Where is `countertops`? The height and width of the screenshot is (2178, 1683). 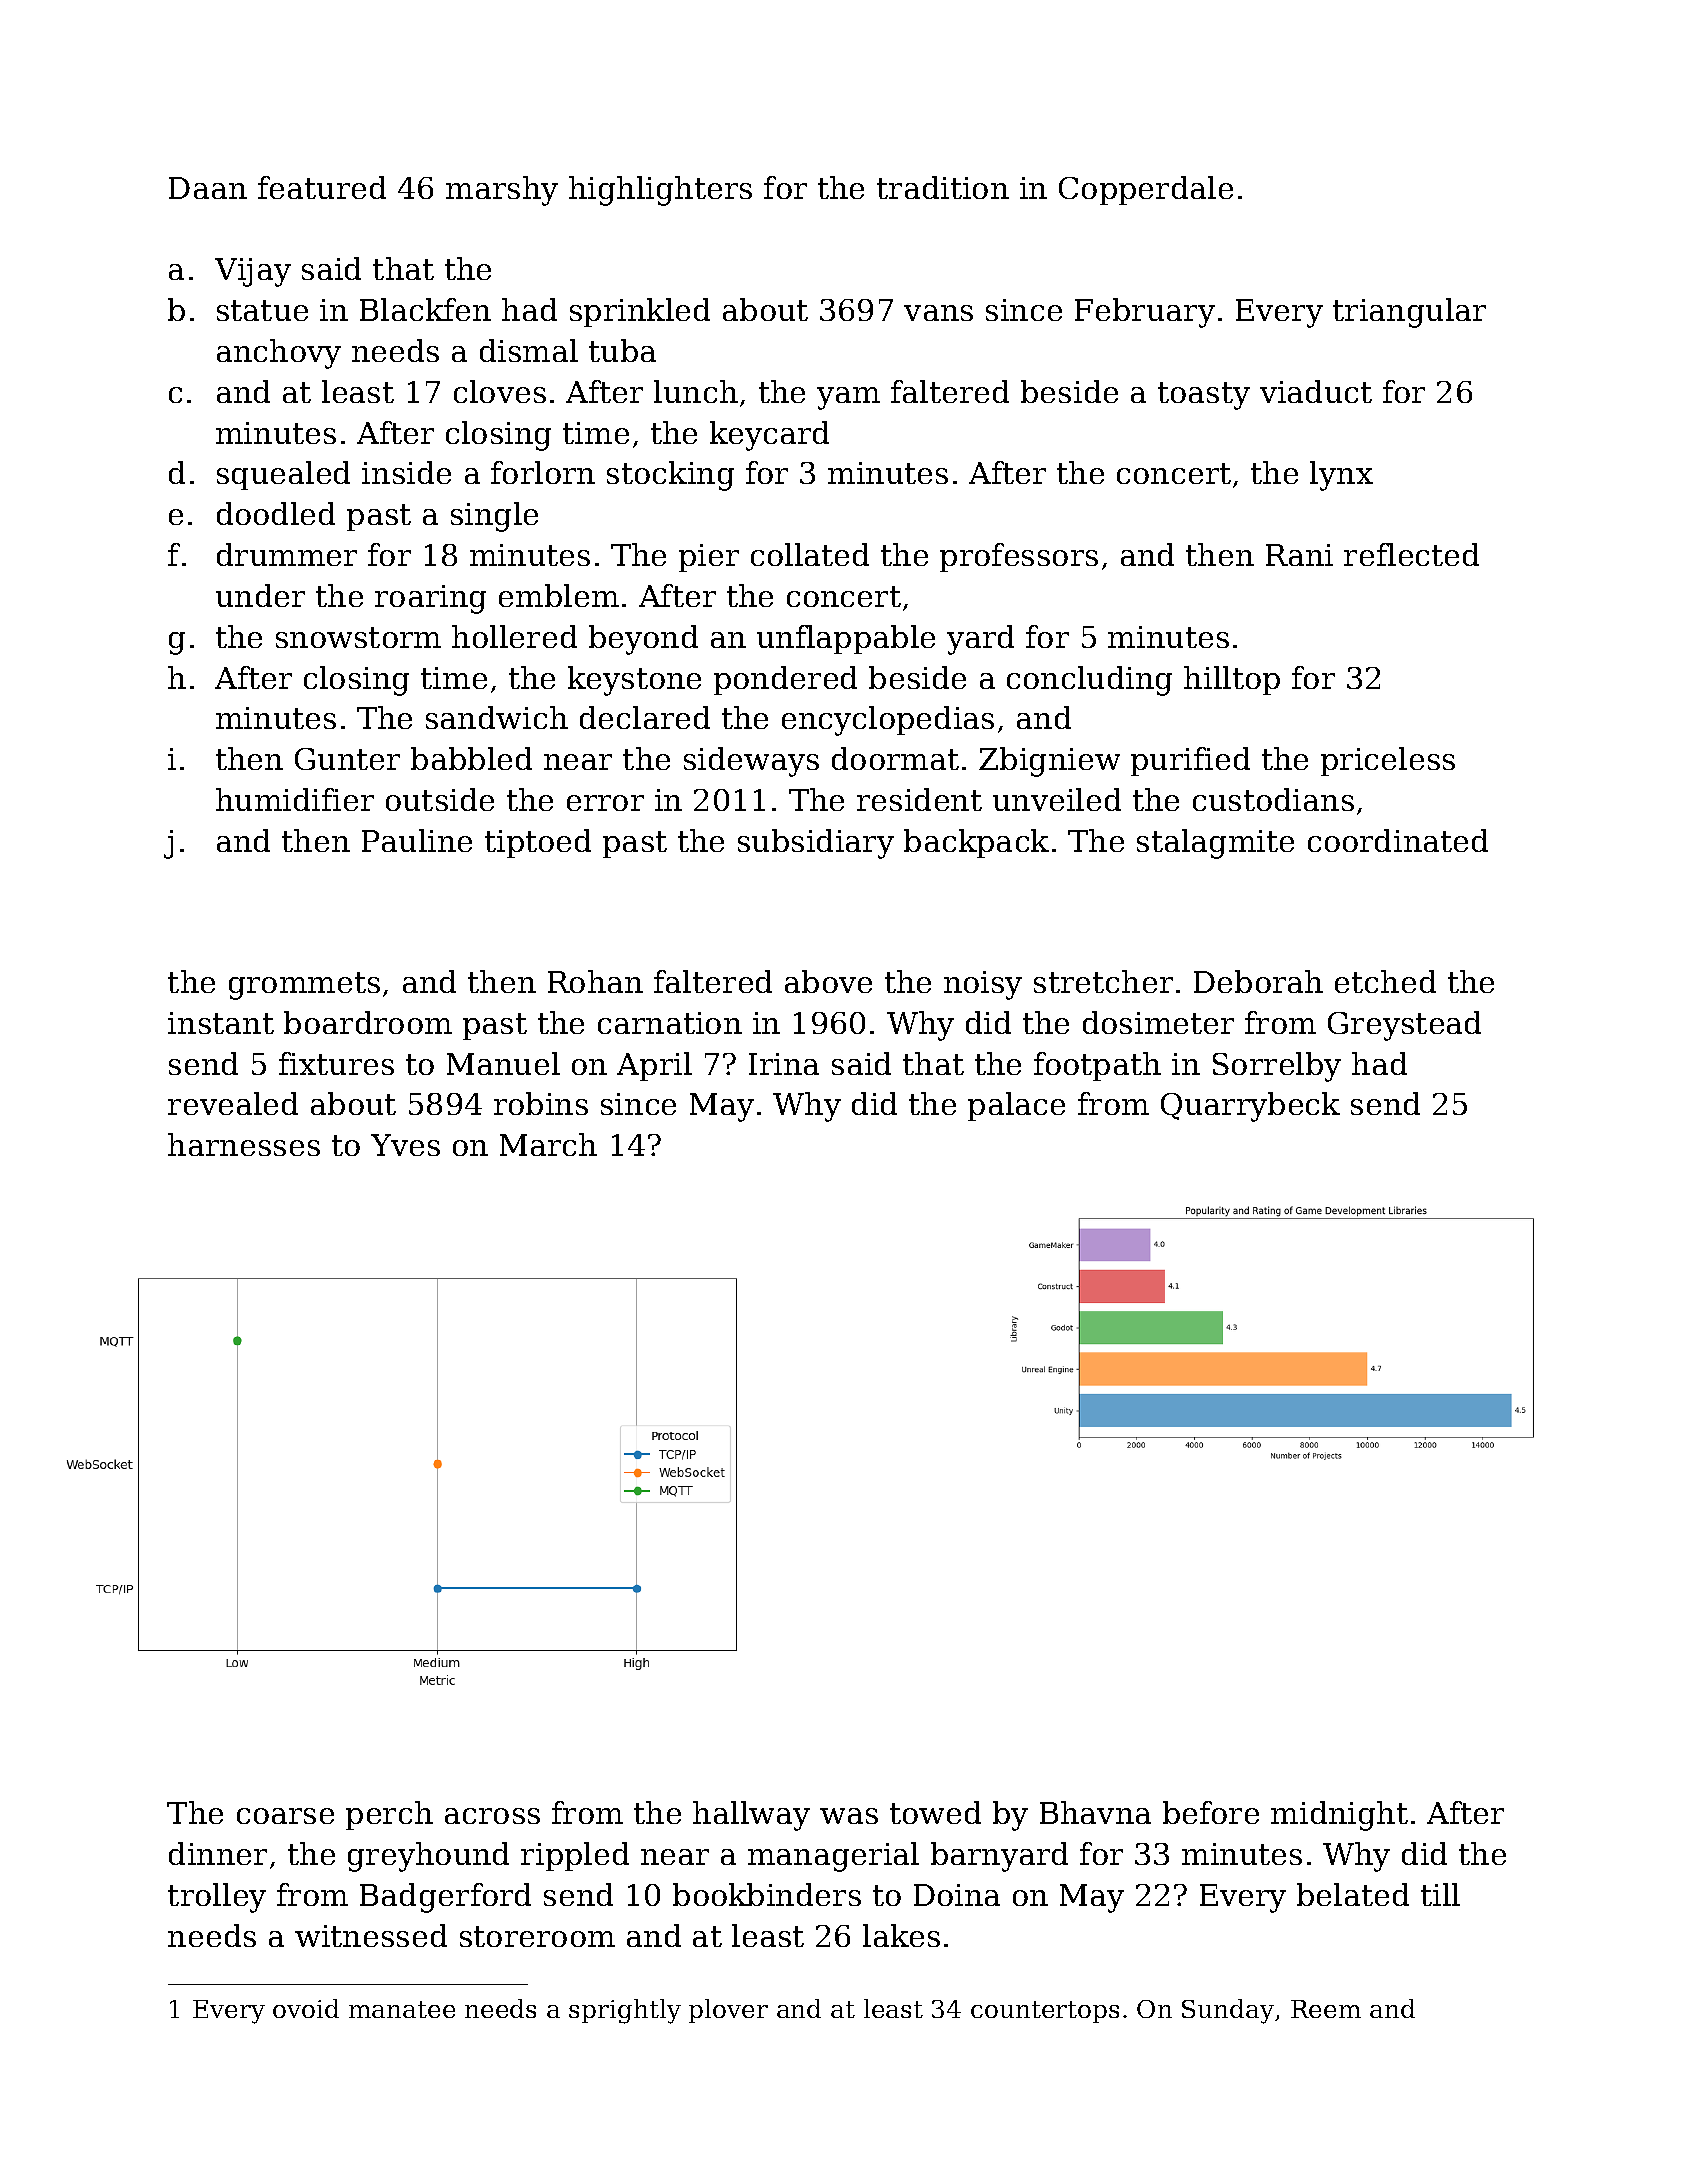 countertops is located at coordinates (1045, 2012).
